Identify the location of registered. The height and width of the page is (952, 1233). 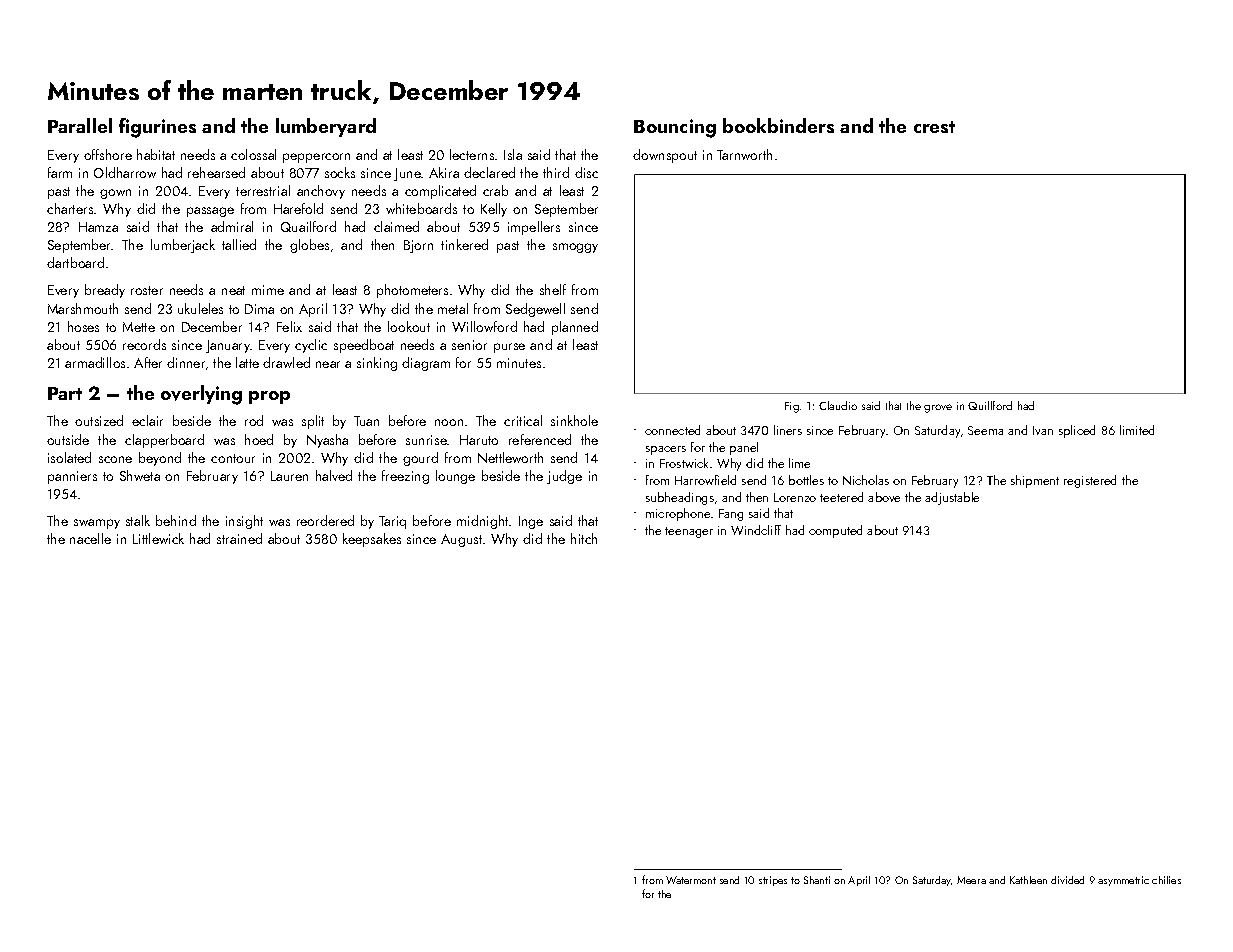
(1090, 481).
